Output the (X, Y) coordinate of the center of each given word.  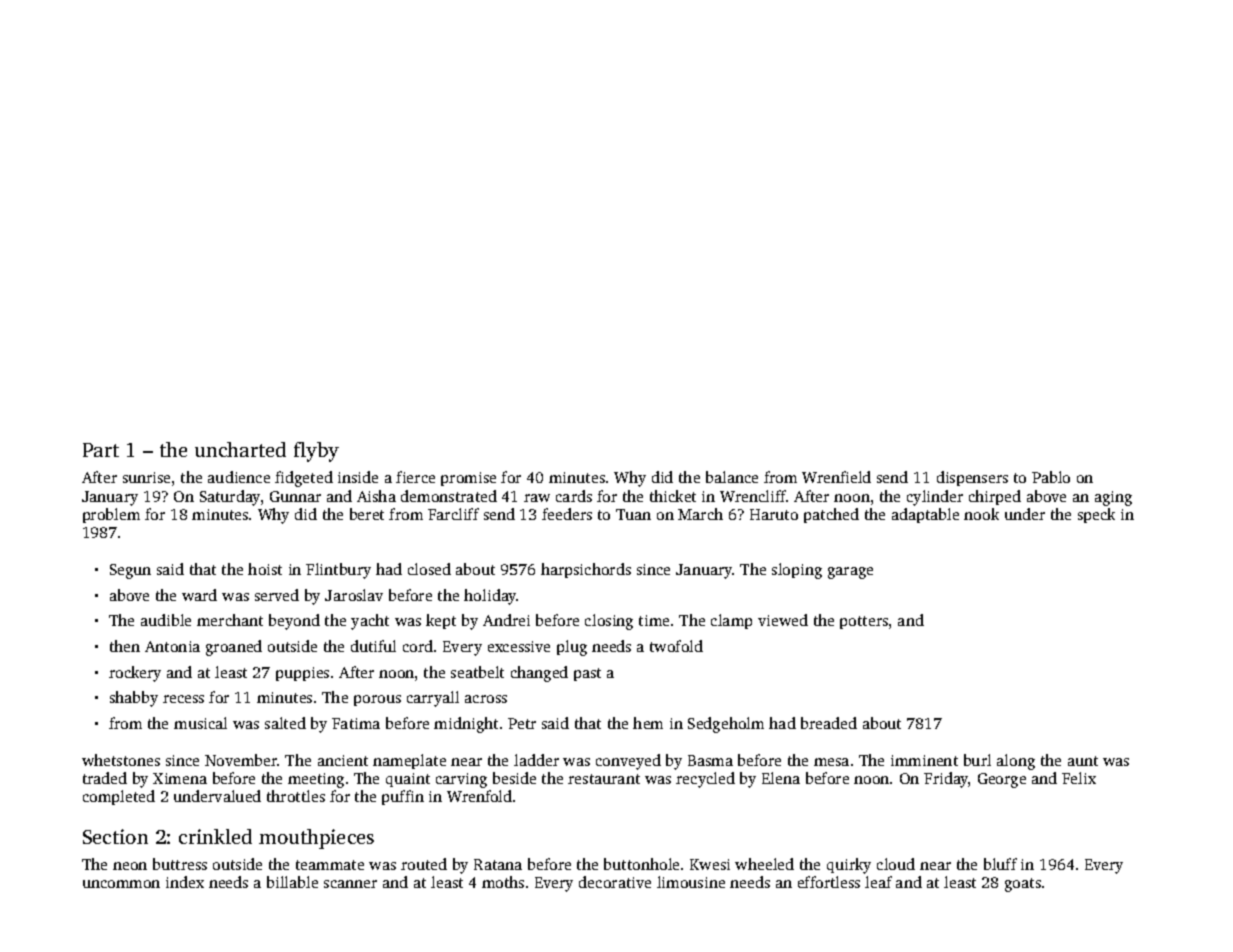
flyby (316, 452)
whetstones (121, 760)
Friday (946, 780)
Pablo (1051, 477)
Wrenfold (479, 796)
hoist (265, 569)
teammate (330, 865)
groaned (234, 648)
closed (429, 569)
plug (572, 648)
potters (864, 622)
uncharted (240, 449)
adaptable (925, 515)
